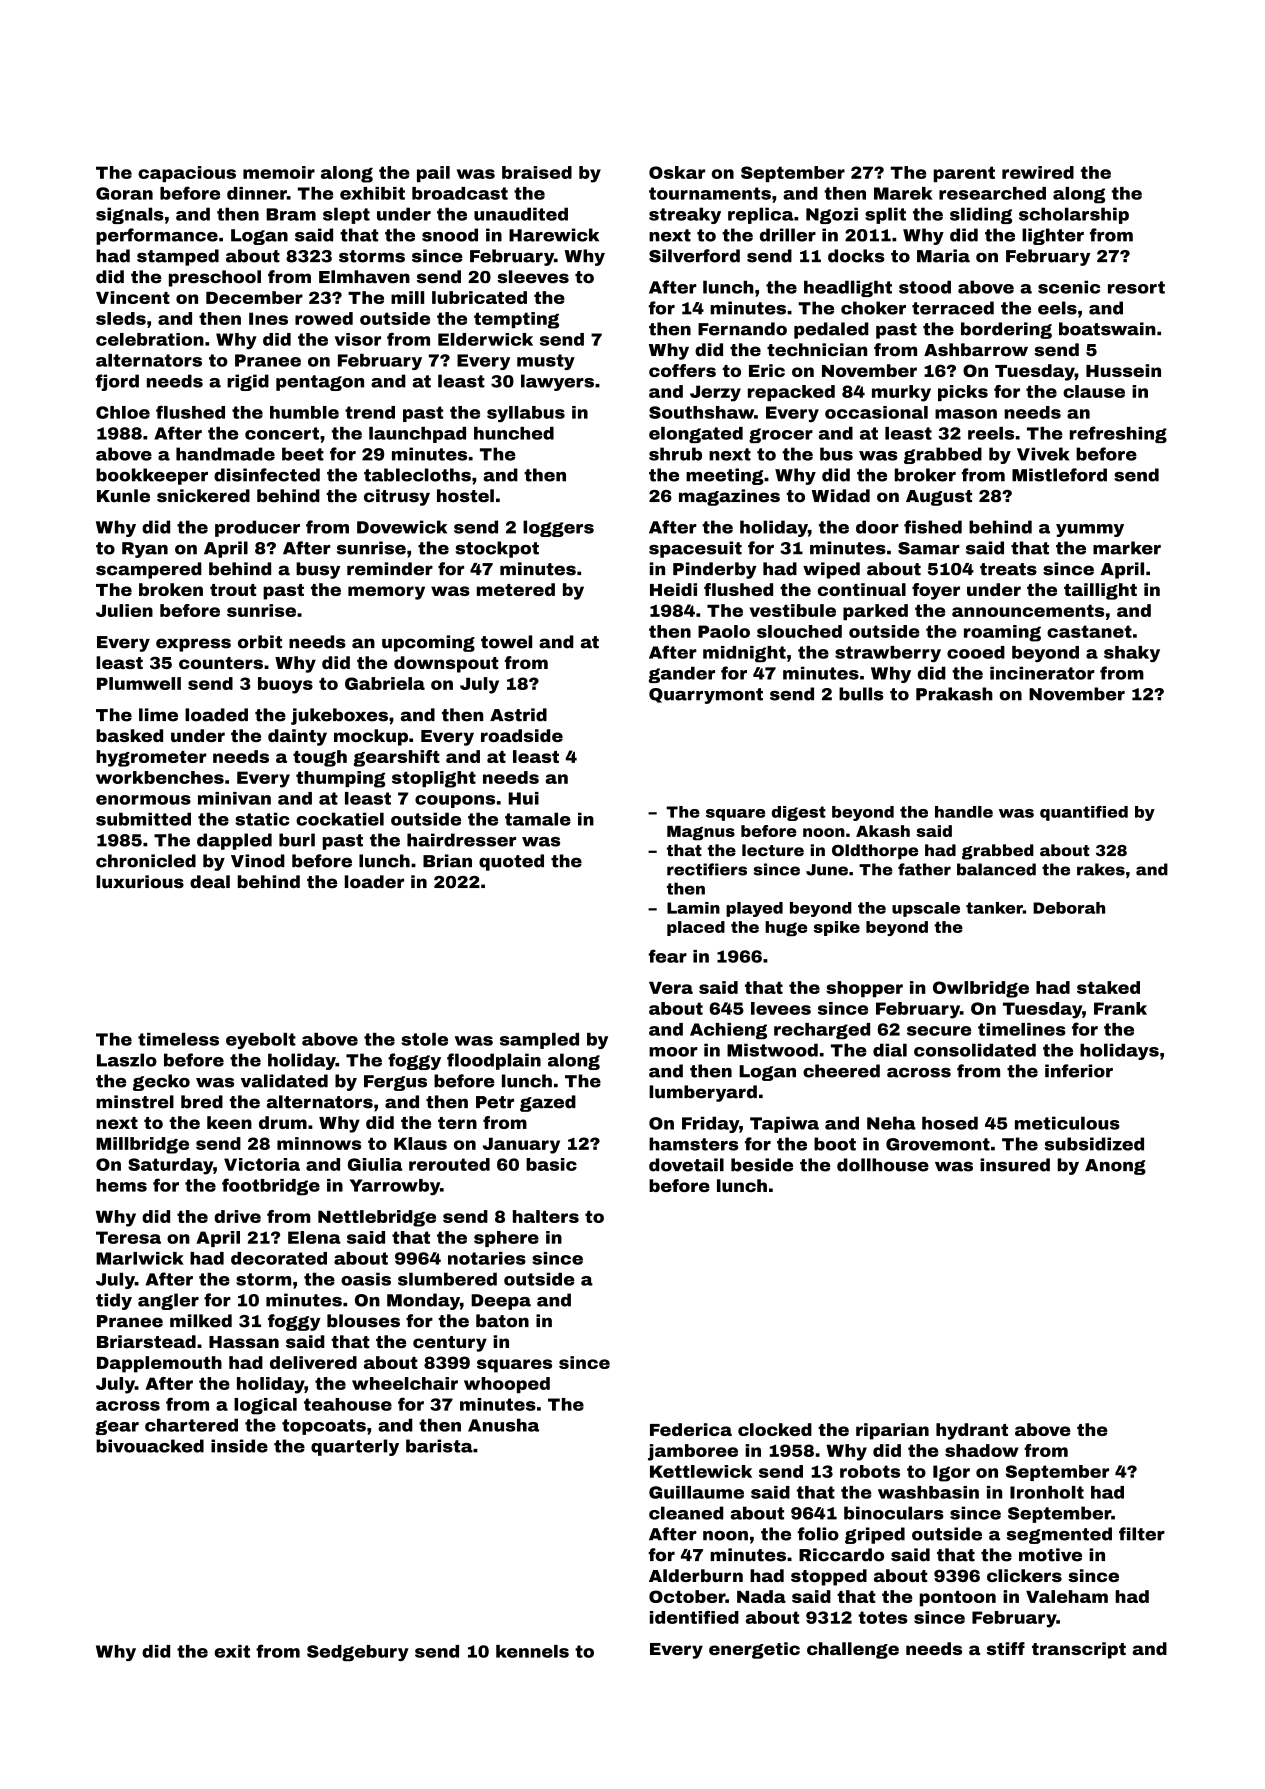  Describe the element at coordinates (786, 928) in the page. I see `huge` at that location.
